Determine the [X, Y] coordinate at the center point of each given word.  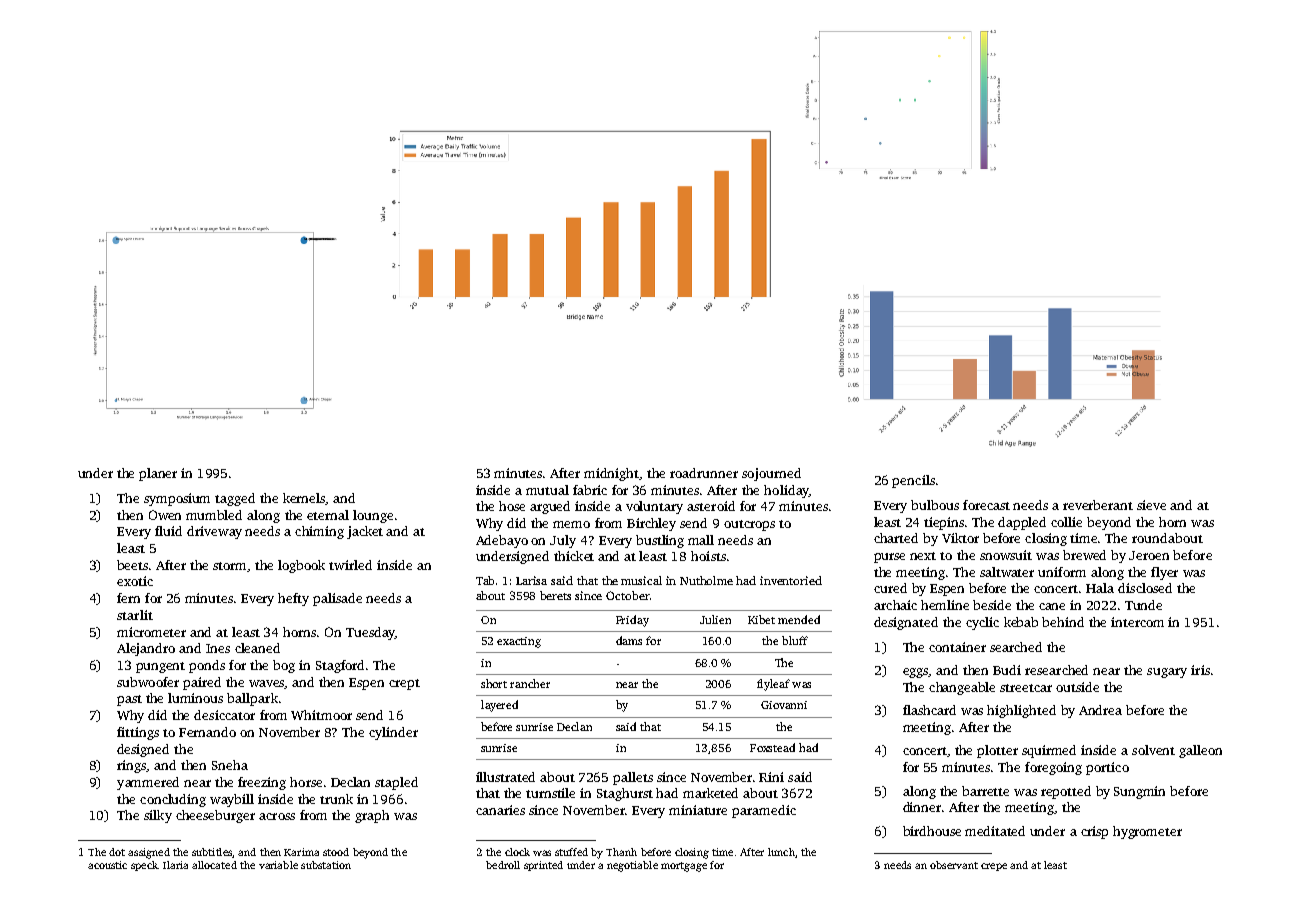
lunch [781, 852]
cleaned [257, 648]
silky [158, 816]
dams [629, 640]
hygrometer [1147, 832]
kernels [304, 499]
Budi [1007, 670]
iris [1200, 670]
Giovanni [784, 705]
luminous [195, 698]
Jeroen [1149, 555]
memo [571, 524]
